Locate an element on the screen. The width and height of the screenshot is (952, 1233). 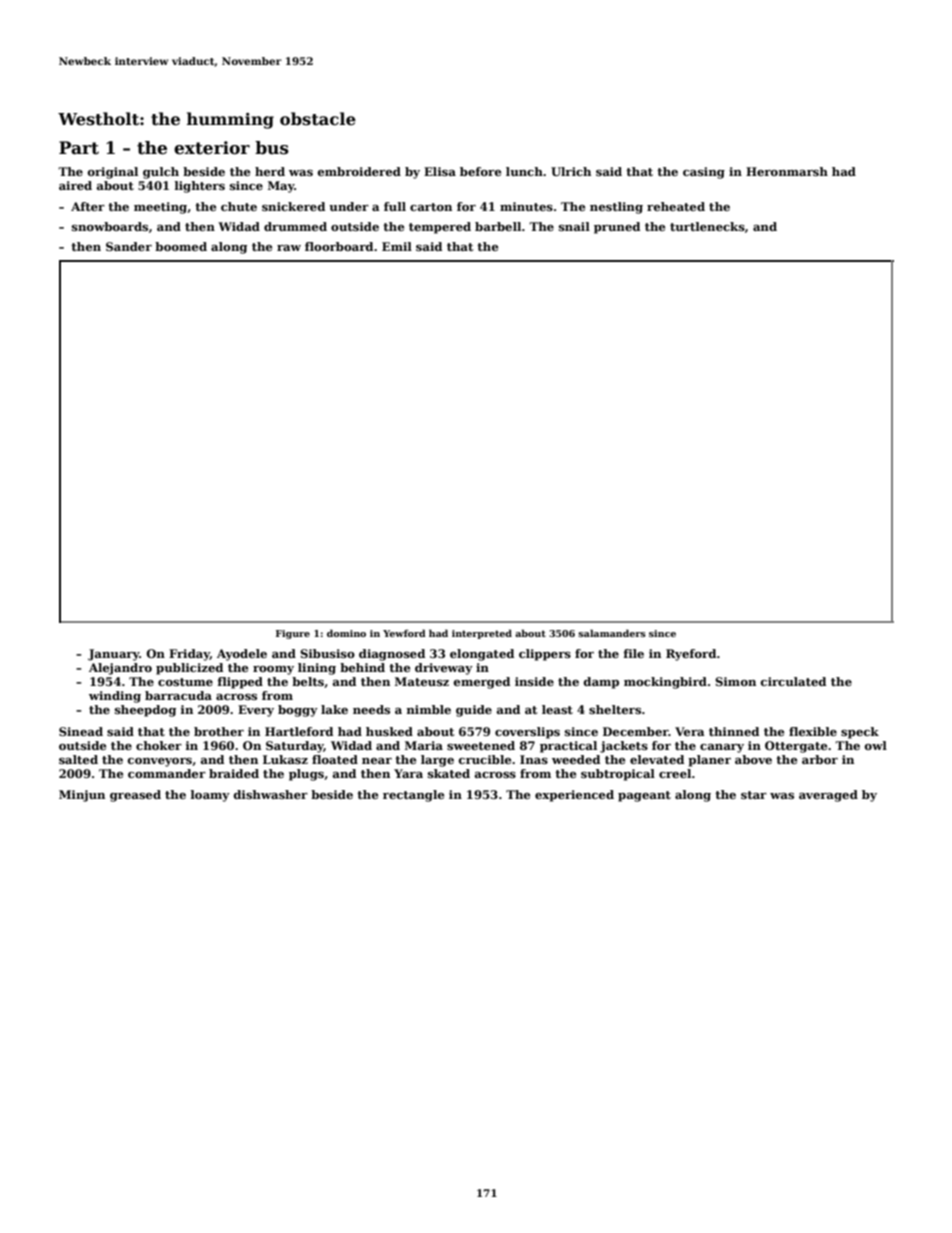
Heronmarsh is located at coordinates (787, 171).
